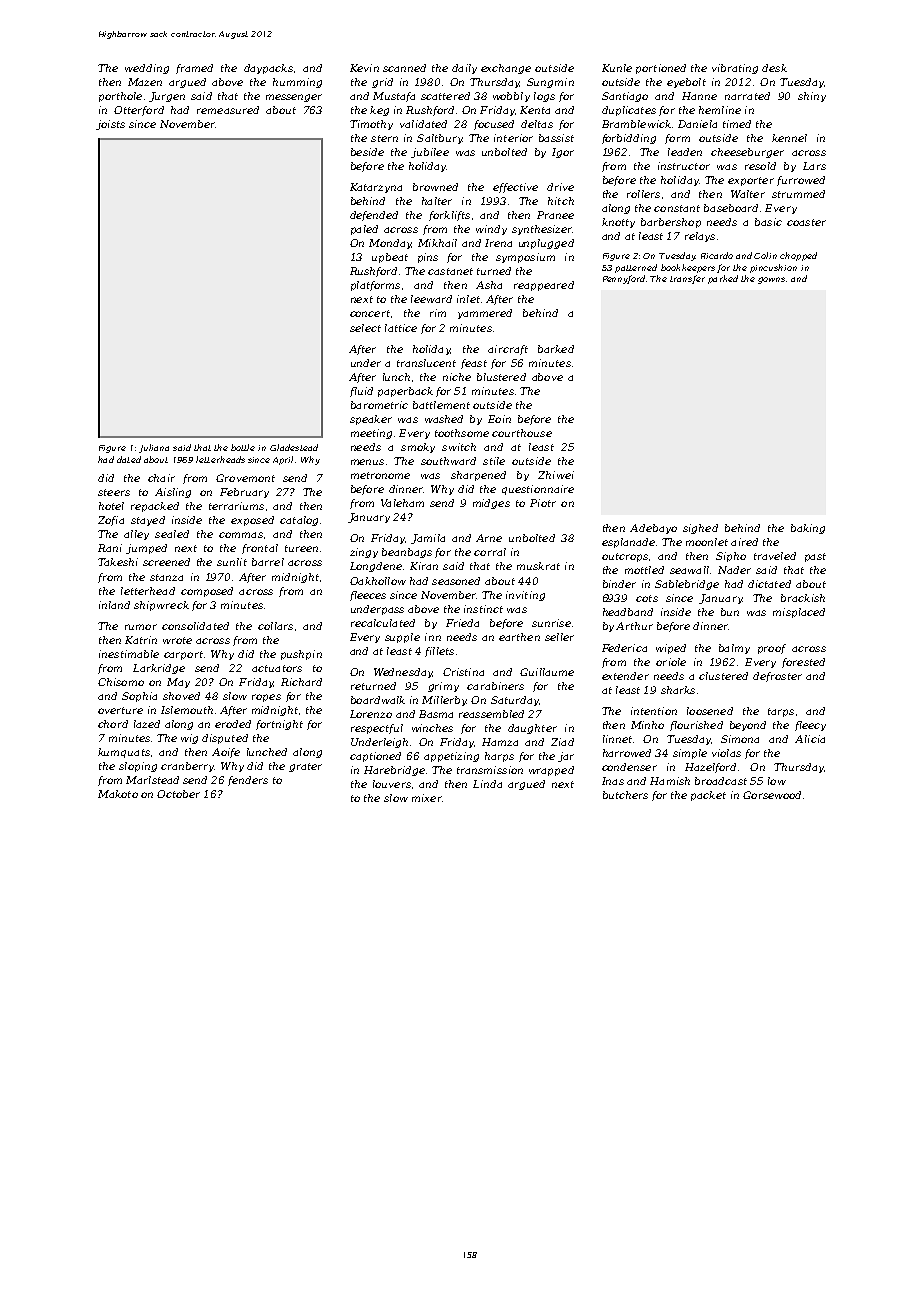 This image has width=924, height=1308. Describe the element at coordinates (769, 584) in the image. I see `dictated` at that location.
